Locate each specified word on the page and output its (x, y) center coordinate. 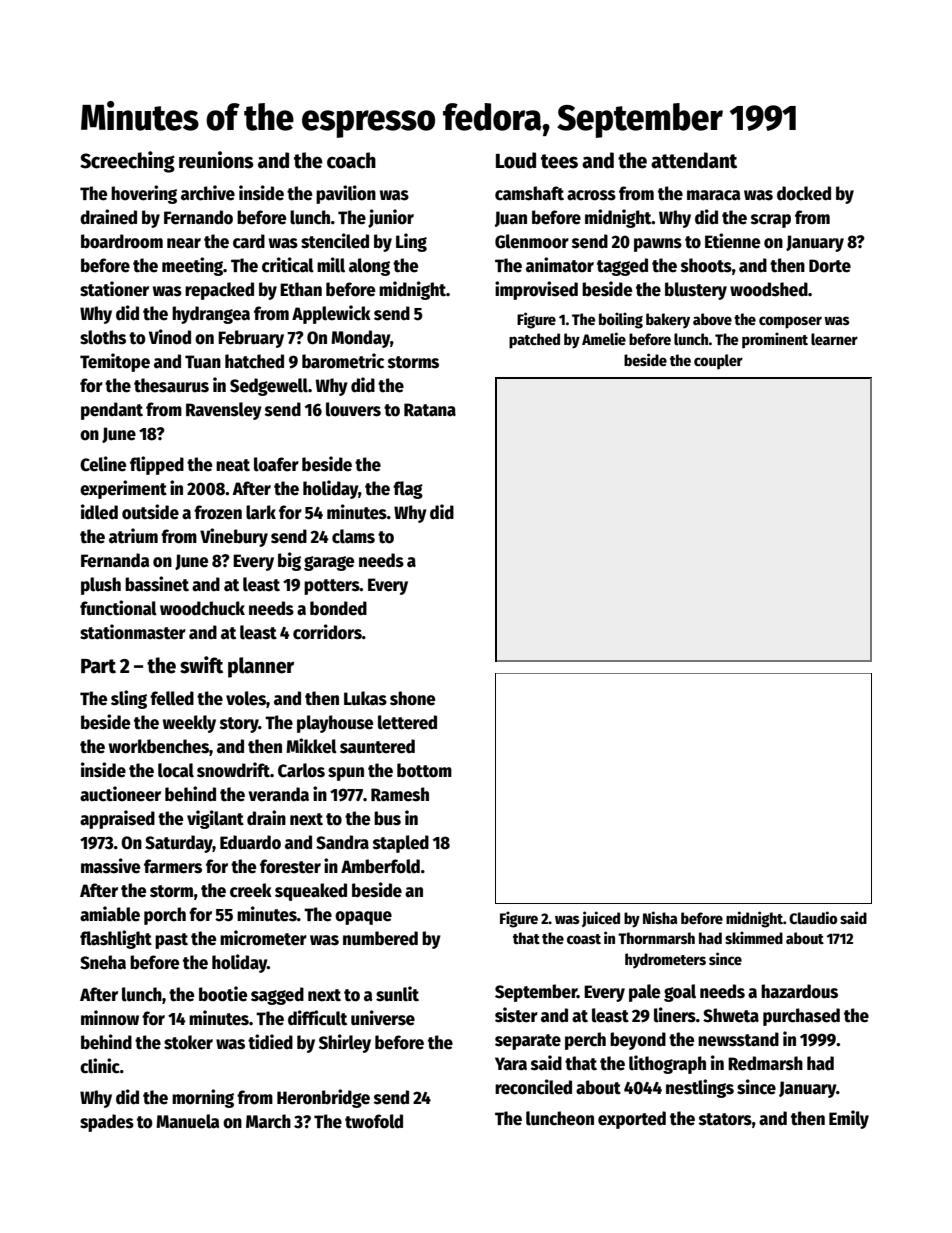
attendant (694, 160)
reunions (216, 160)
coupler (718, 362)
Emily (849, 1119)
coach (351, 160)
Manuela (188, 1121)
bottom (424, 770)
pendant (112, 411)
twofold (374, 1121)
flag (408, 490)
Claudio (813, 917)
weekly (189, 724)
